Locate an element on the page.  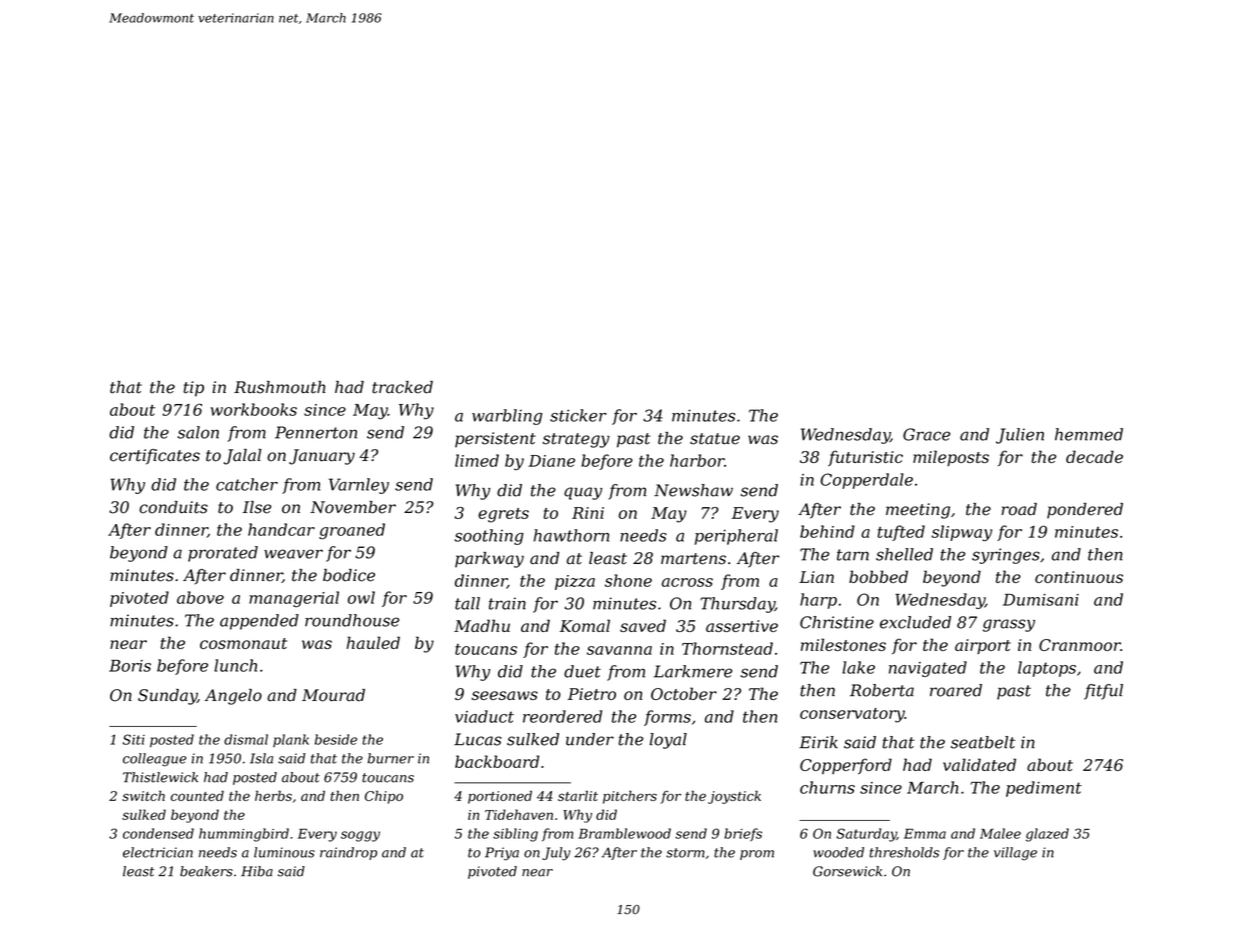
catcher is located at coordinates (247, 484).
